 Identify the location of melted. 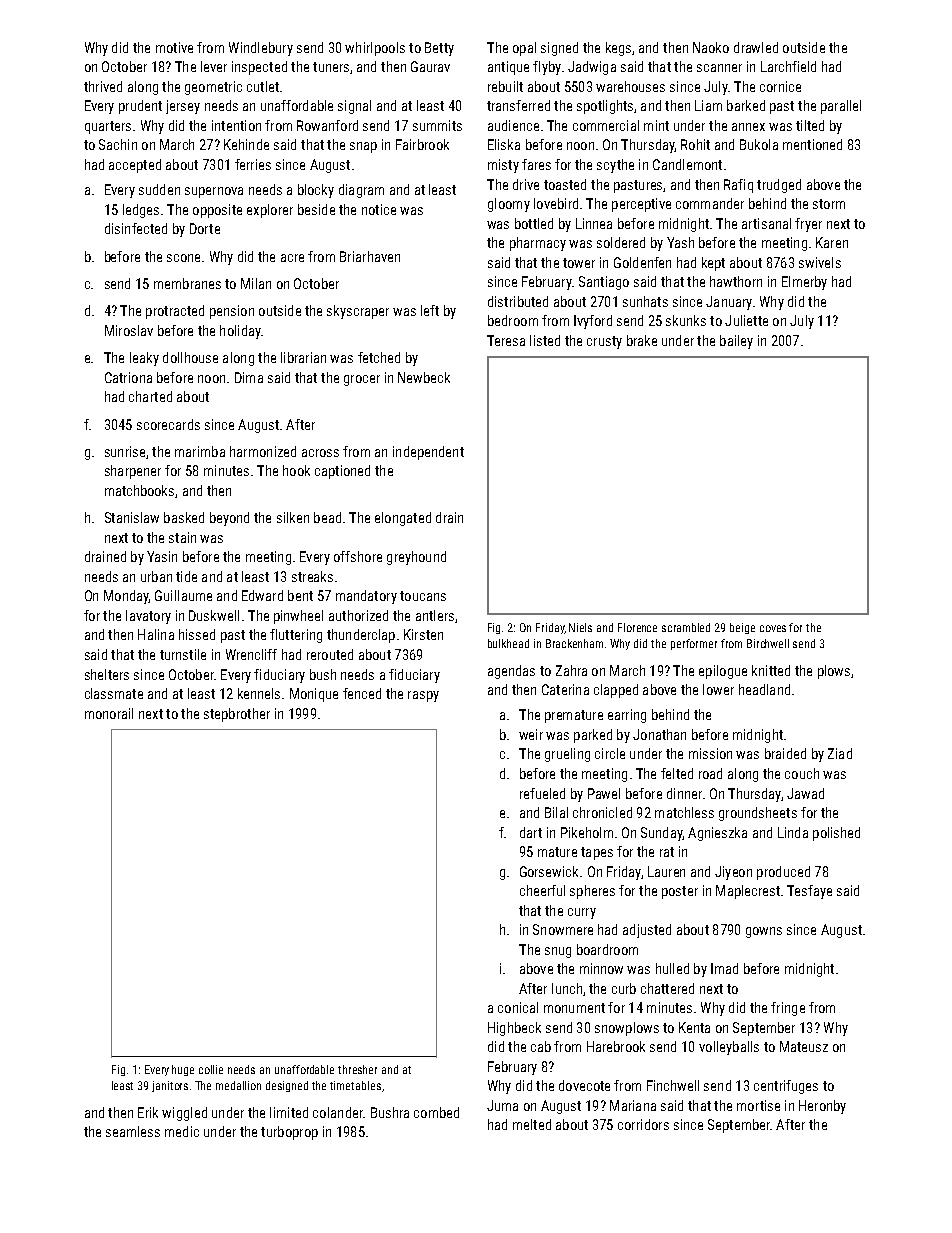
(532, 1124).
